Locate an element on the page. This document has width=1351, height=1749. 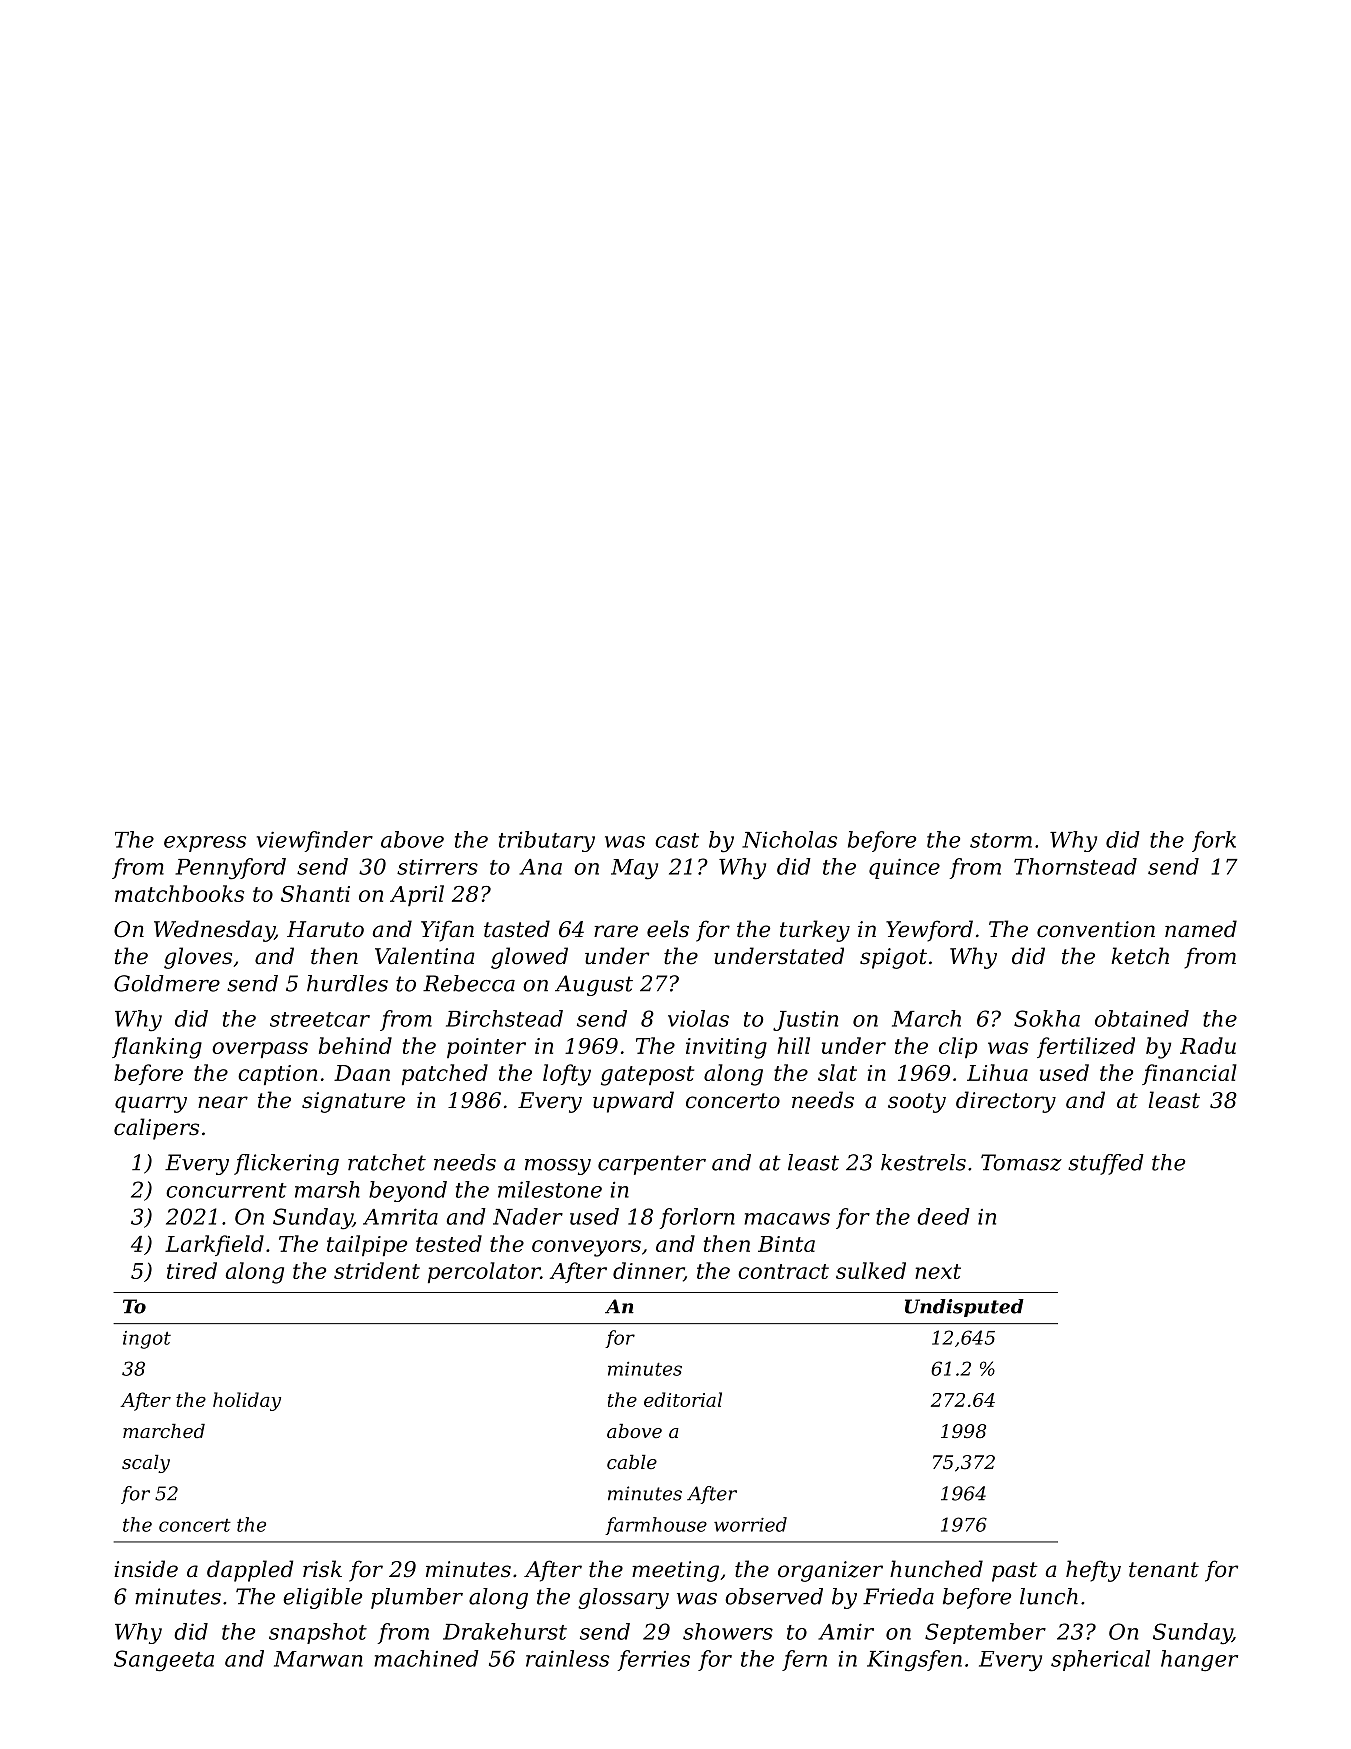
mossy is located at coordinates (558, 1167).
